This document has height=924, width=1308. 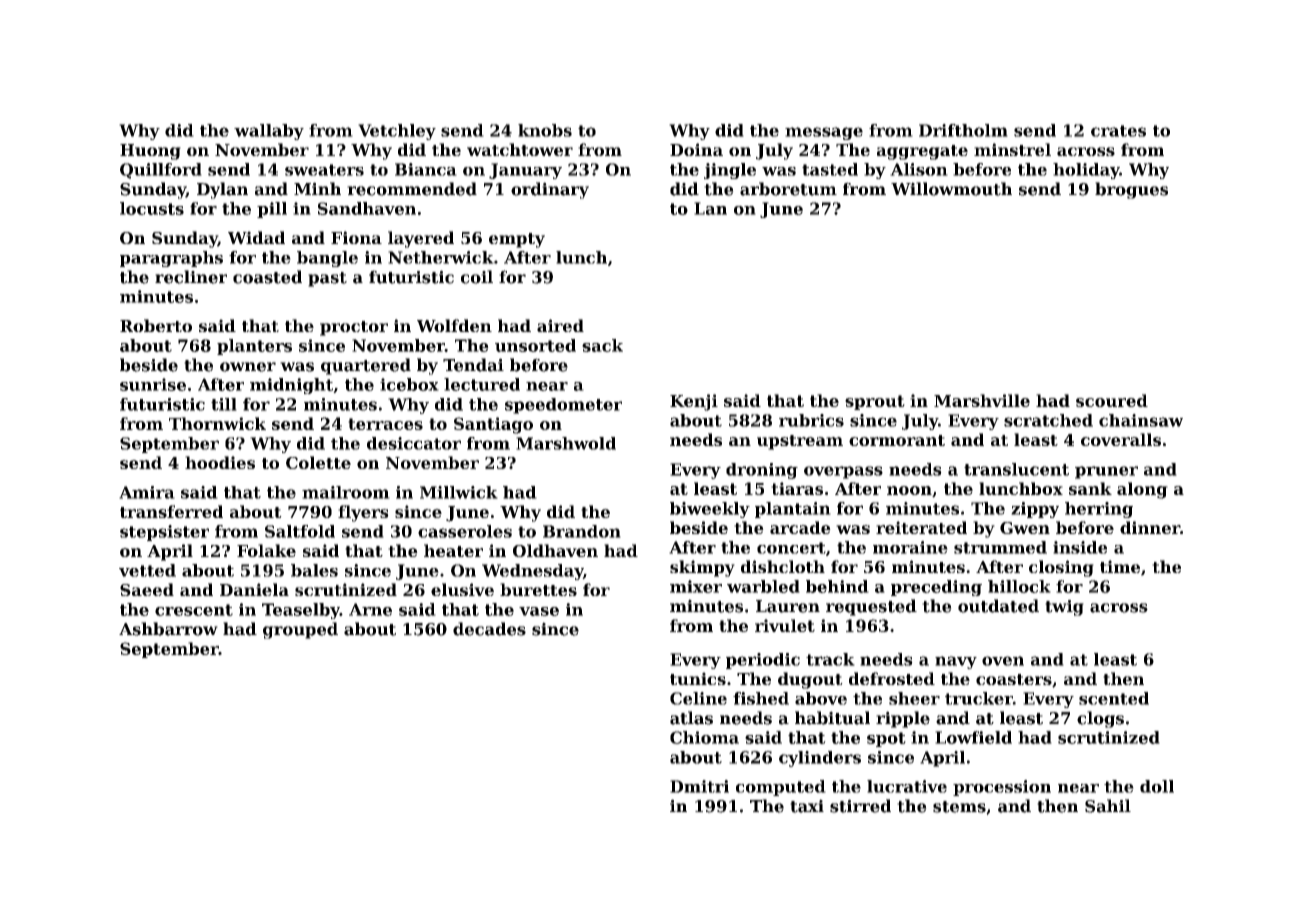 What do you see at coordinates (147, 570) in the document?
I see `vetted` at bounding box center [147, 570].
